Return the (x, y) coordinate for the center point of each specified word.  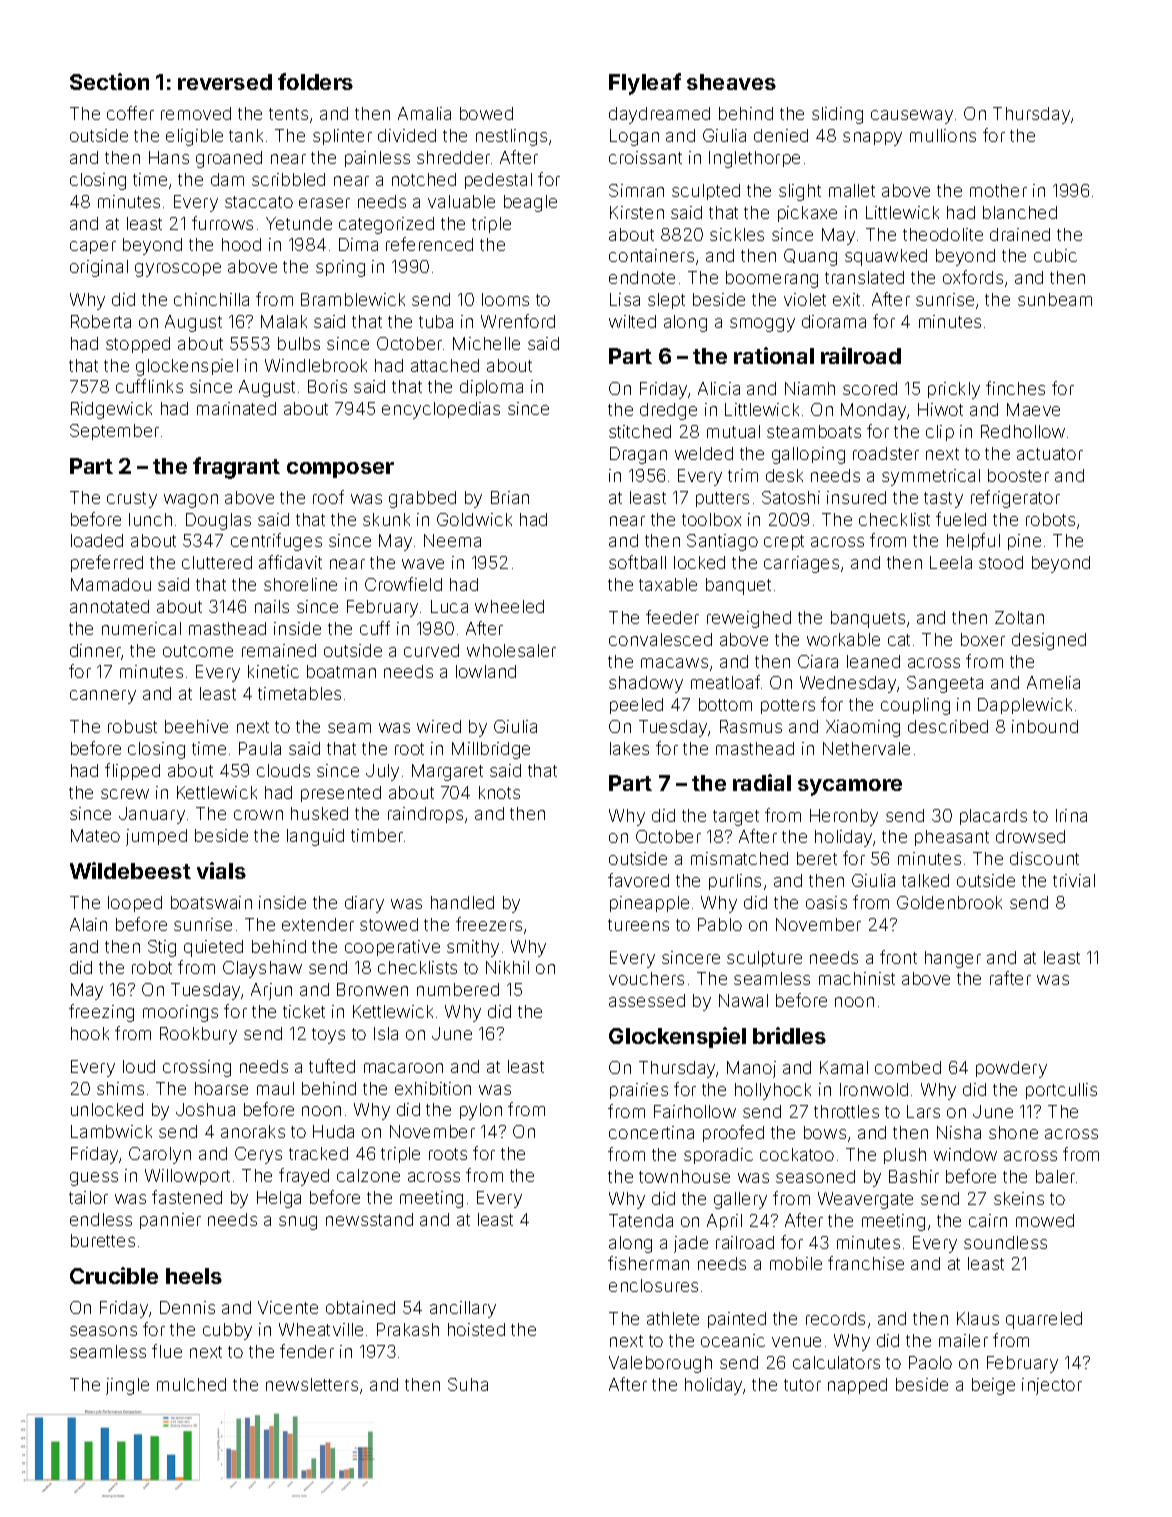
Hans (169, 157)
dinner (96, 652)
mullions (943, 135)
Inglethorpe (754, 159)
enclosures (653, 1285)
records (835, 1318)
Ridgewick (111, 410)
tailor (88, 1197)
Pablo (720, 924)
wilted (632, 321)
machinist (857, 978)
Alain (88, 924)
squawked (886, 257)
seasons (103, 1331)
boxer (983, 639)
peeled (636, 706)
